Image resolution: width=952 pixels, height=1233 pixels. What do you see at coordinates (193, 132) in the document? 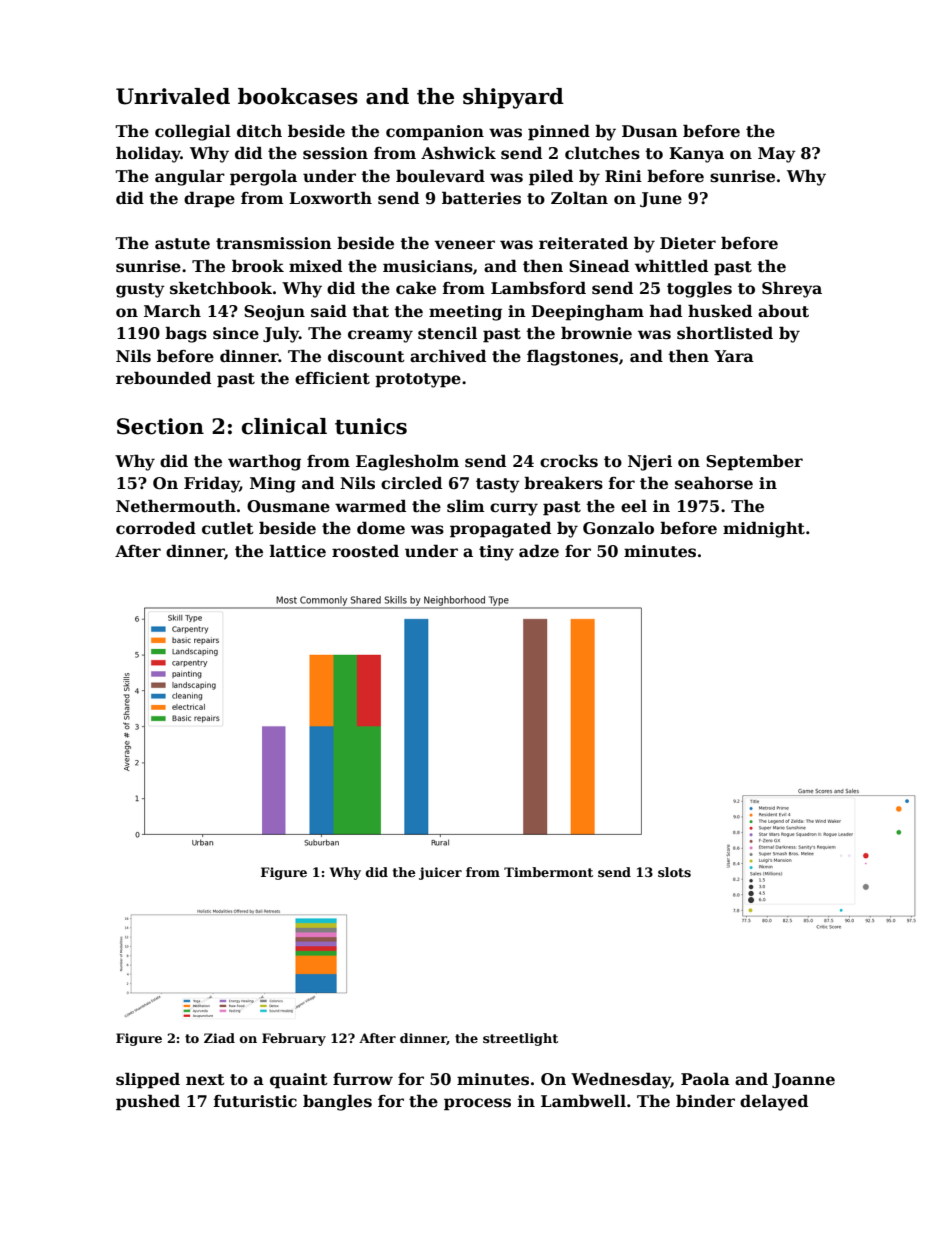
I see `collegial` at bounding box center [193, 132].
